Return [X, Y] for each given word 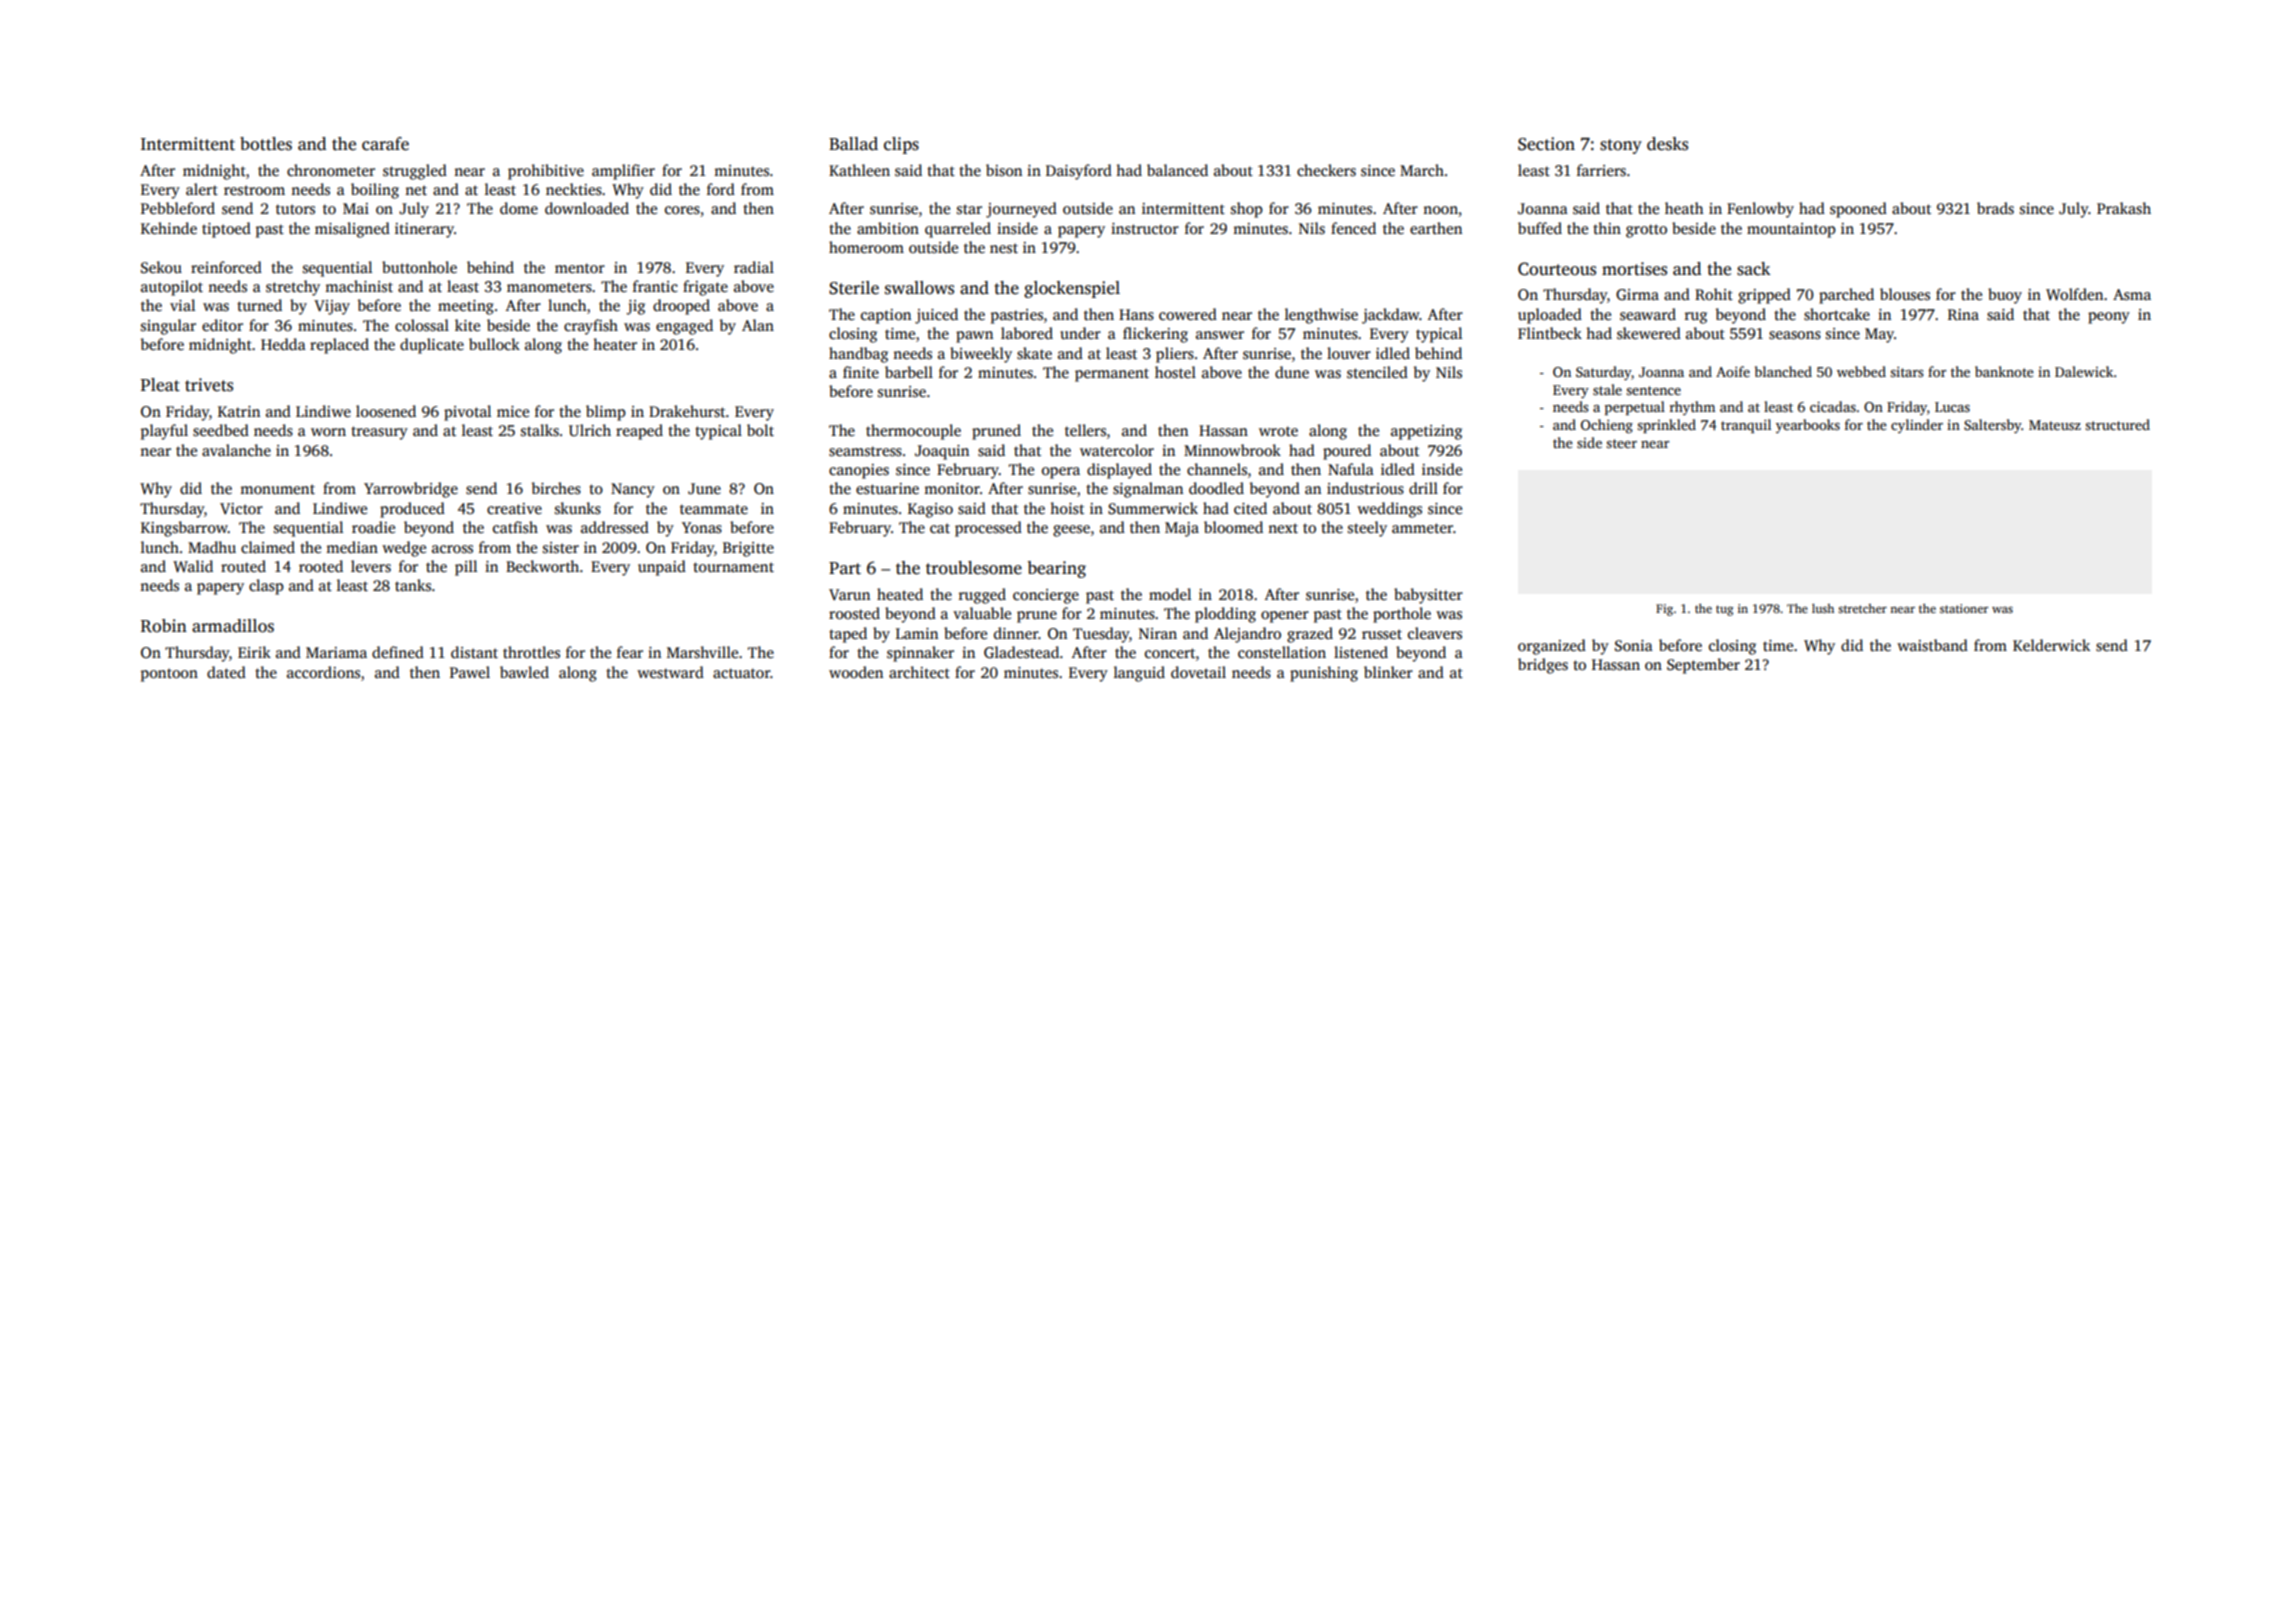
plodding [1225, 615]
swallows [919, 288]
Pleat [160, 385]
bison [1004, 170]
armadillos [233, 626]
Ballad [853, 144]
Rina [1963, 314]
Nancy [633, 490]
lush [1823, 608]
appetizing [1426, 432]
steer [1621, 443]
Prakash [2124, 208]
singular [168, 327]
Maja [1182, 529]
